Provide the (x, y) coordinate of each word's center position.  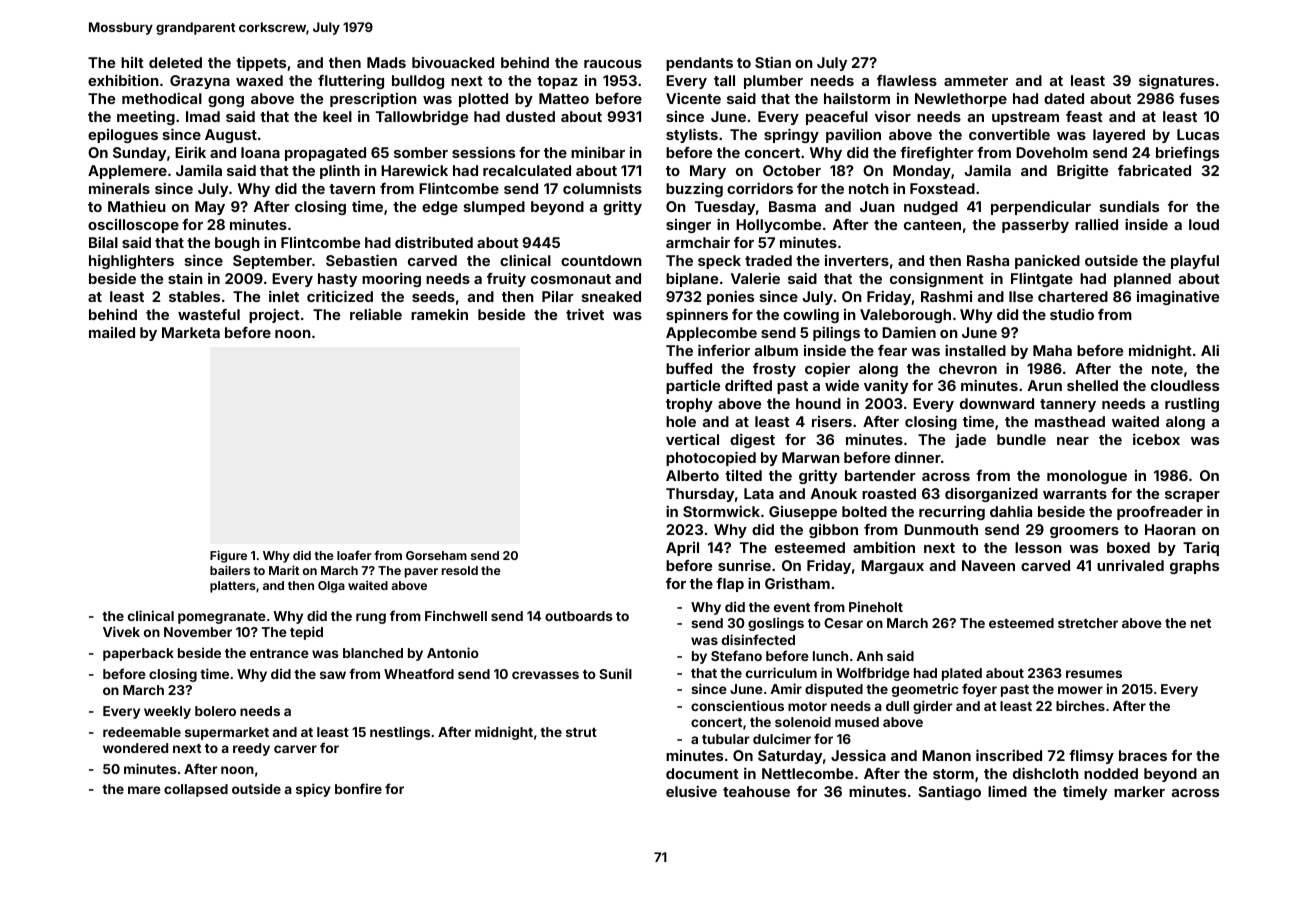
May (210, 208)
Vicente (693, 98)
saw (333, 675)
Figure (228, 556)
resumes (1094, 674)
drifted (748, 385)
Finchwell (456, 615)
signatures (1176, 81)
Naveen (988, 565)
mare (144, 790)
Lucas (1198, 134)
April (682, 549)
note (1167, 369)
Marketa (191, 332)
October (792, 170)
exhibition (123, 80)
